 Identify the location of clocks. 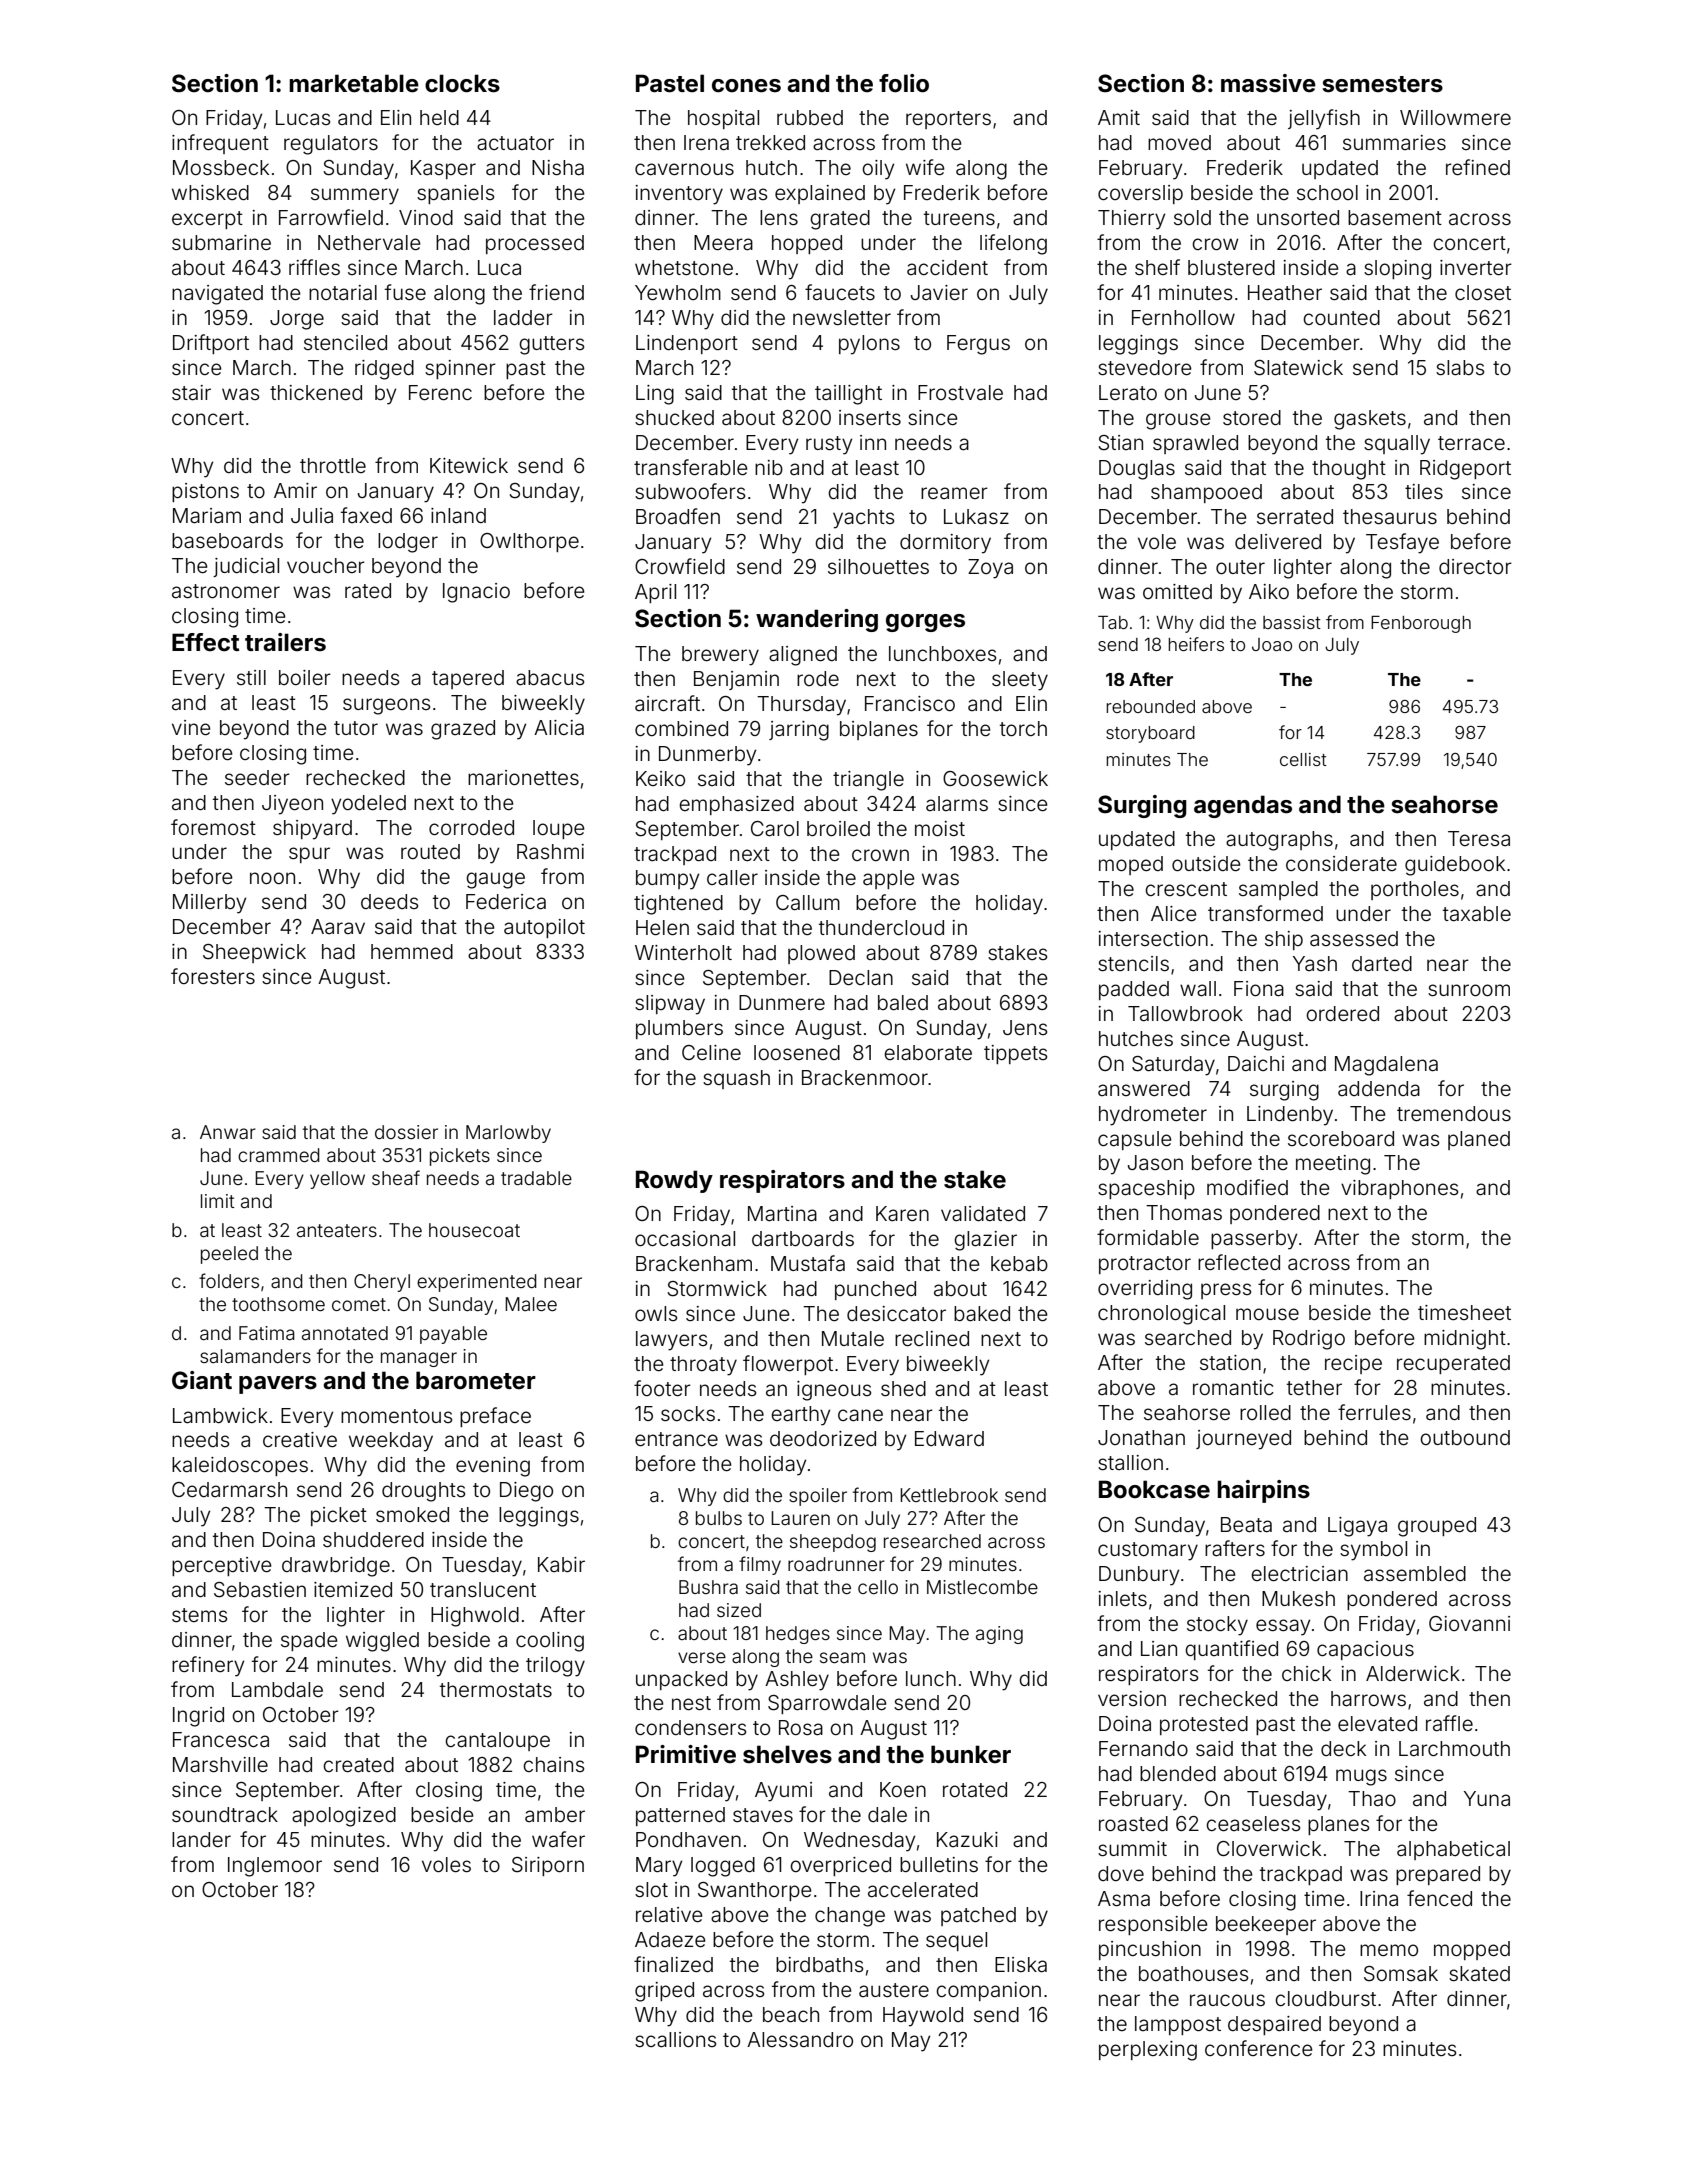
(462, 83).
